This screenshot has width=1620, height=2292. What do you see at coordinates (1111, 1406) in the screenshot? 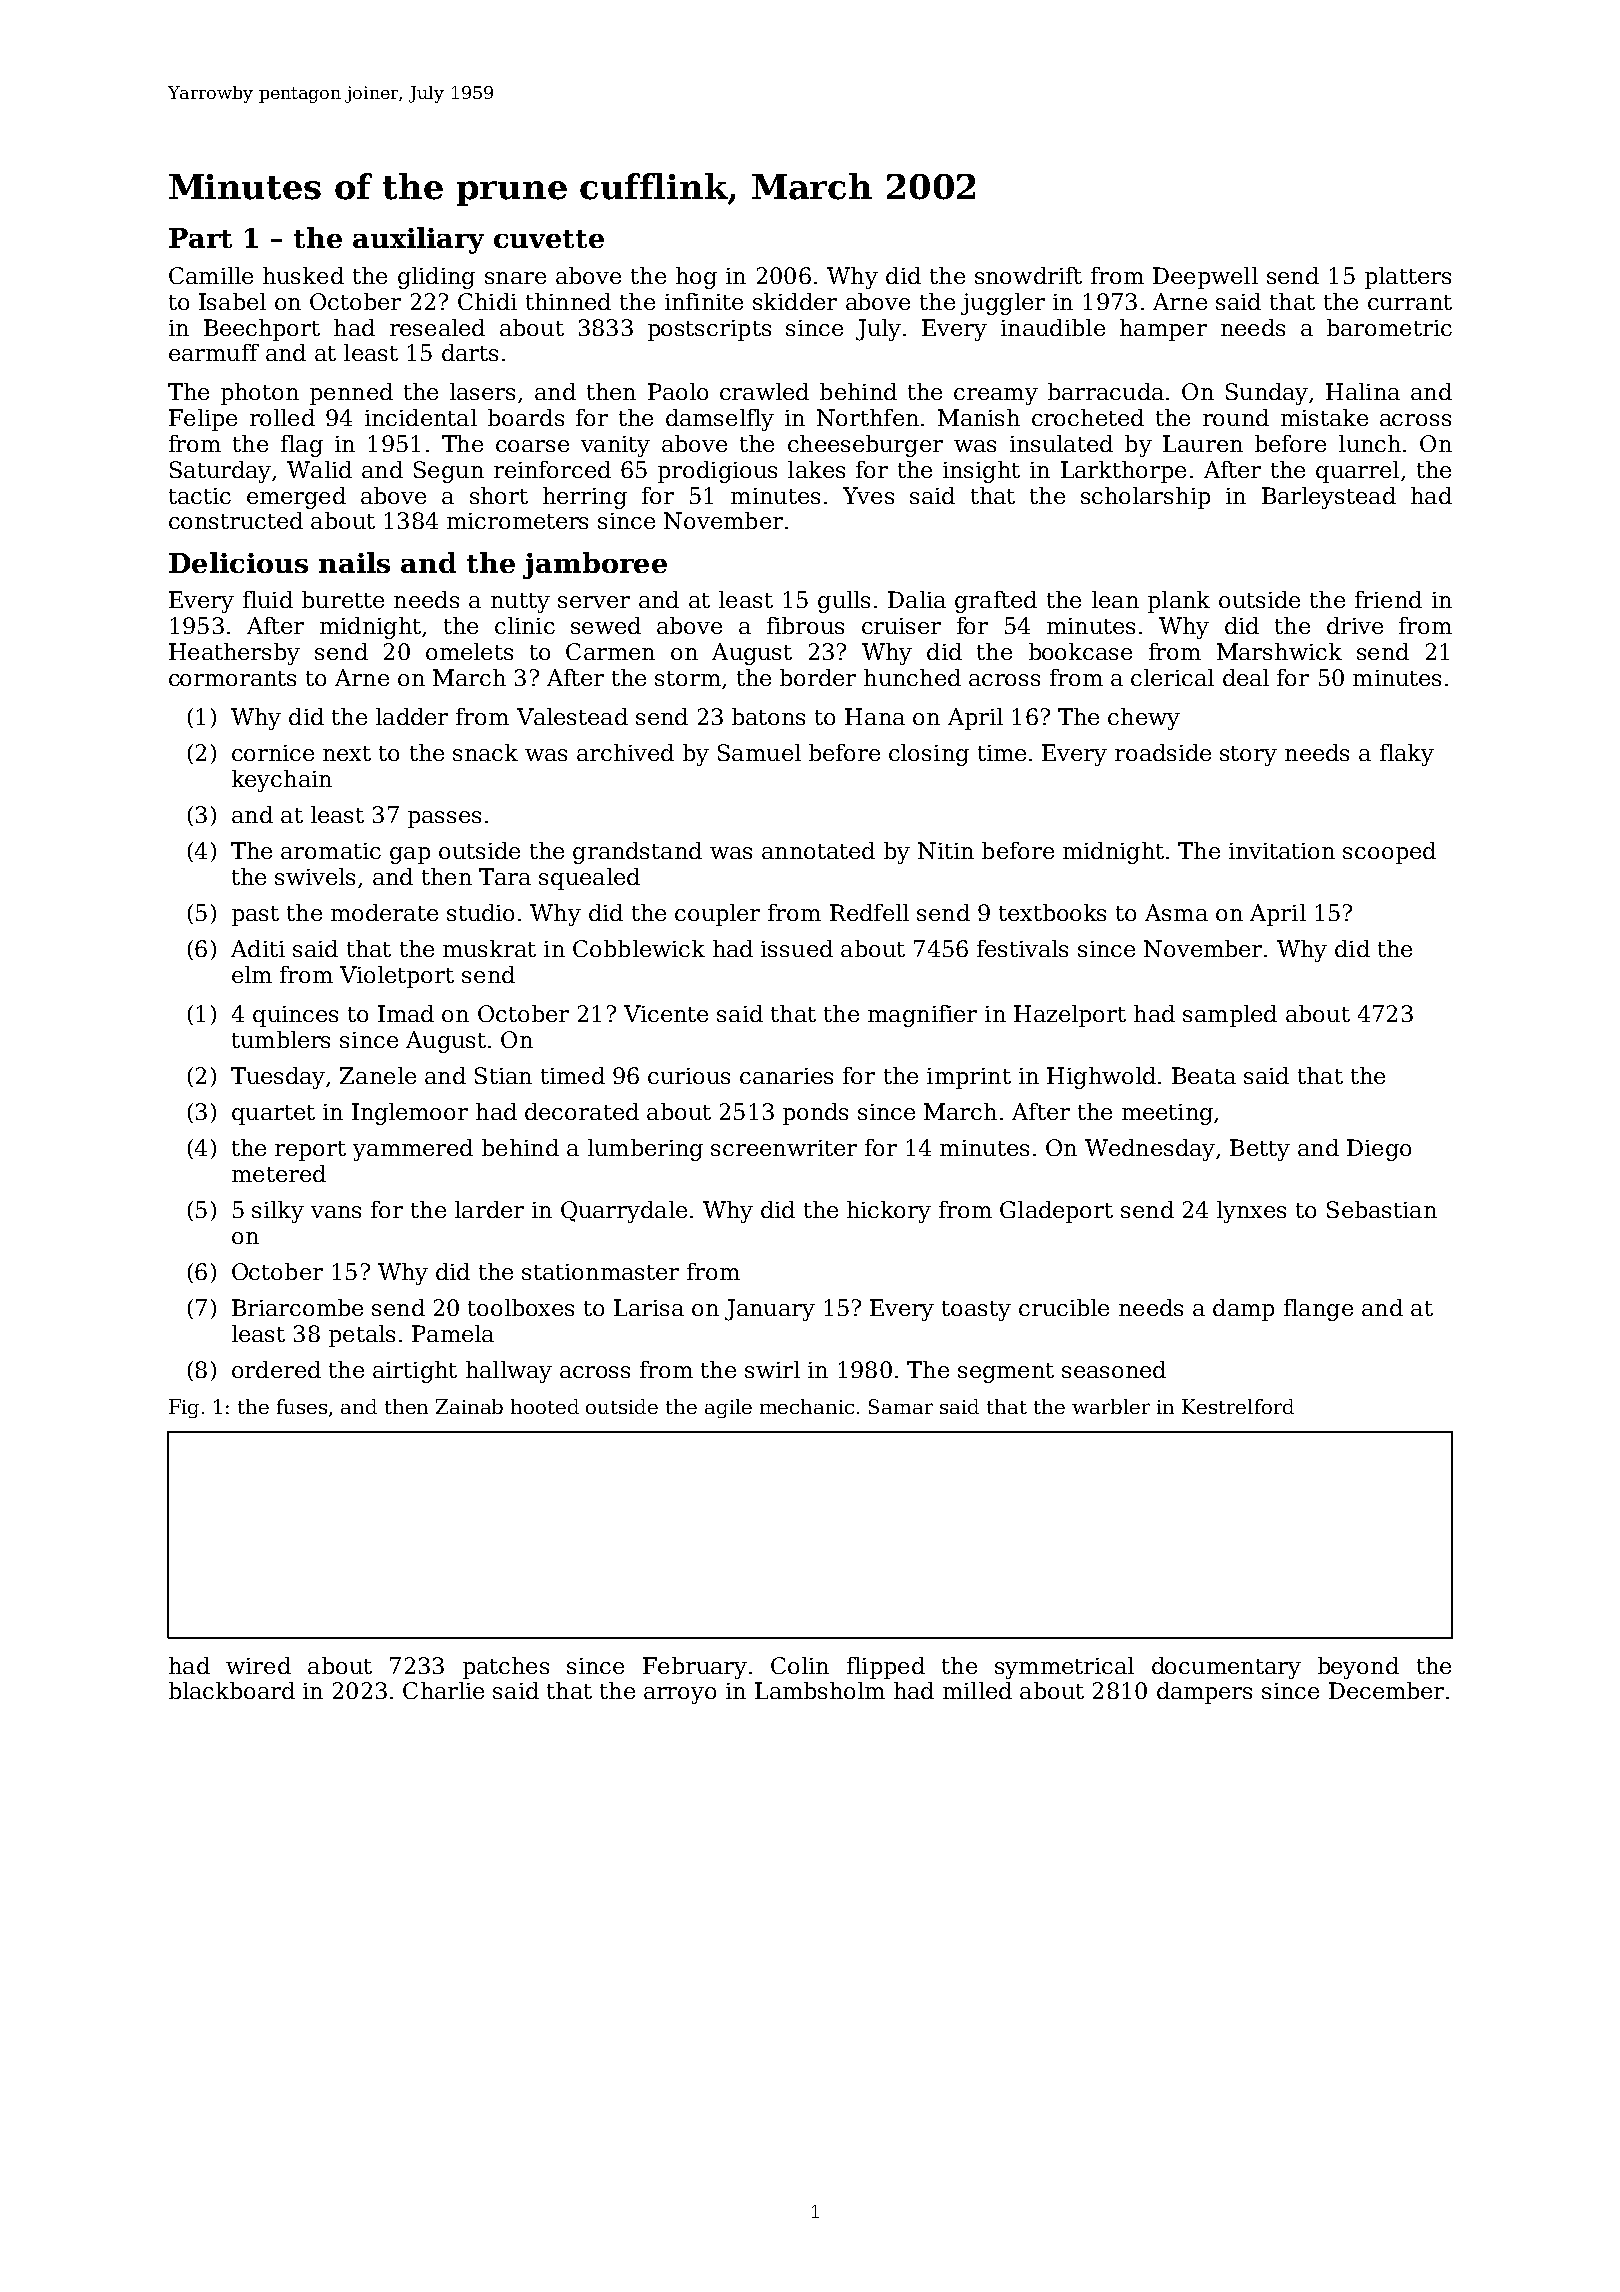
I see `warbler` at bounding box center [1111, 1406].
